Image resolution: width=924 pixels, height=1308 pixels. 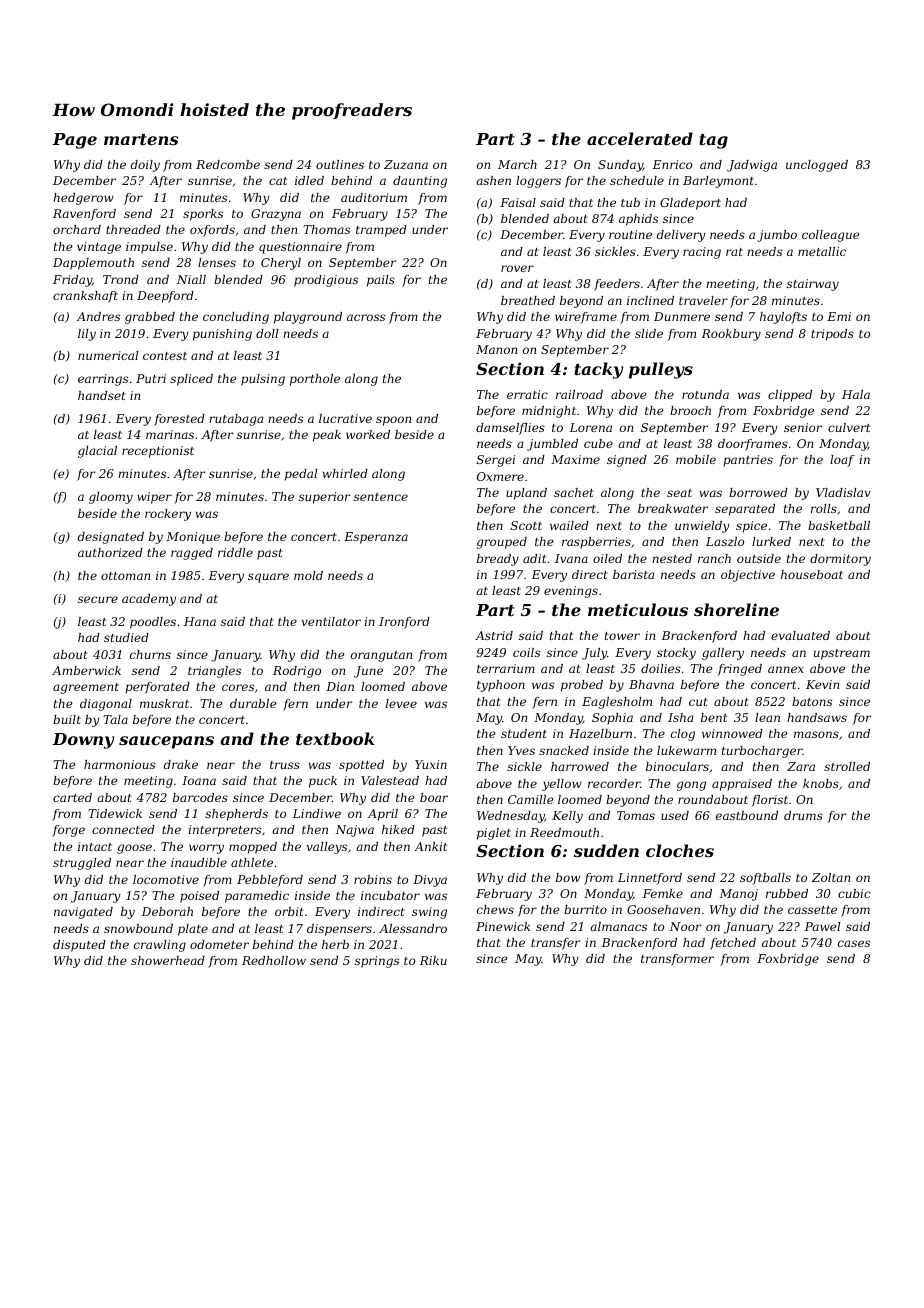 What do you see at coordinates (571, 592) in the screenshot?
I see `evenings` at bounding box center [571, 592].
